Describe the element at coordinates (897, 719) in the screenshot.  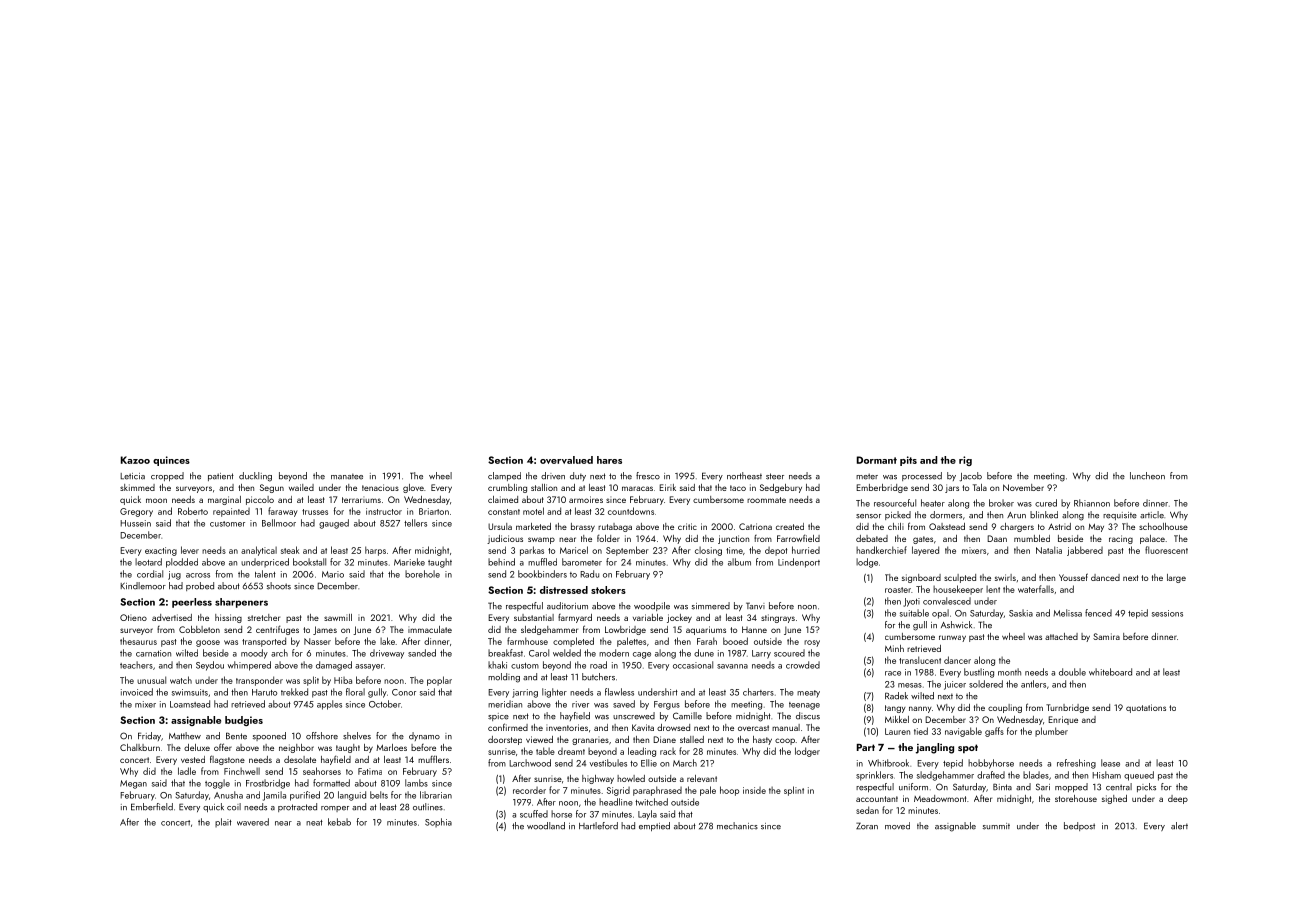
I see `Mikkel` at that location.
